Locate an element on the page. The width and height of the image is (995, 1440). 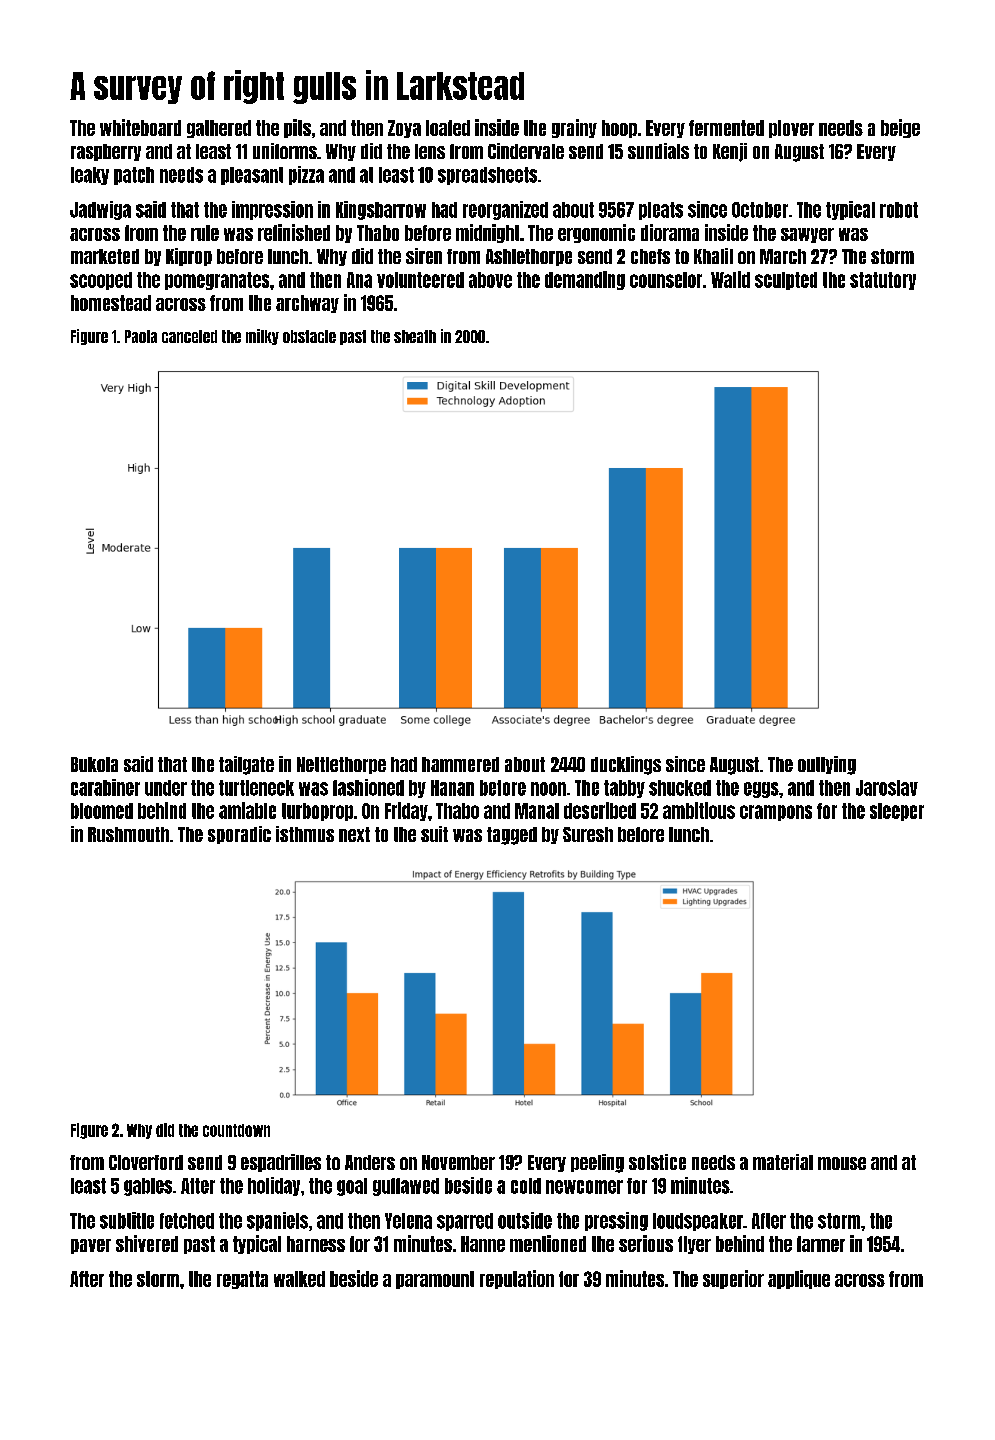
tailgate is located at coordinates (246, 765).
